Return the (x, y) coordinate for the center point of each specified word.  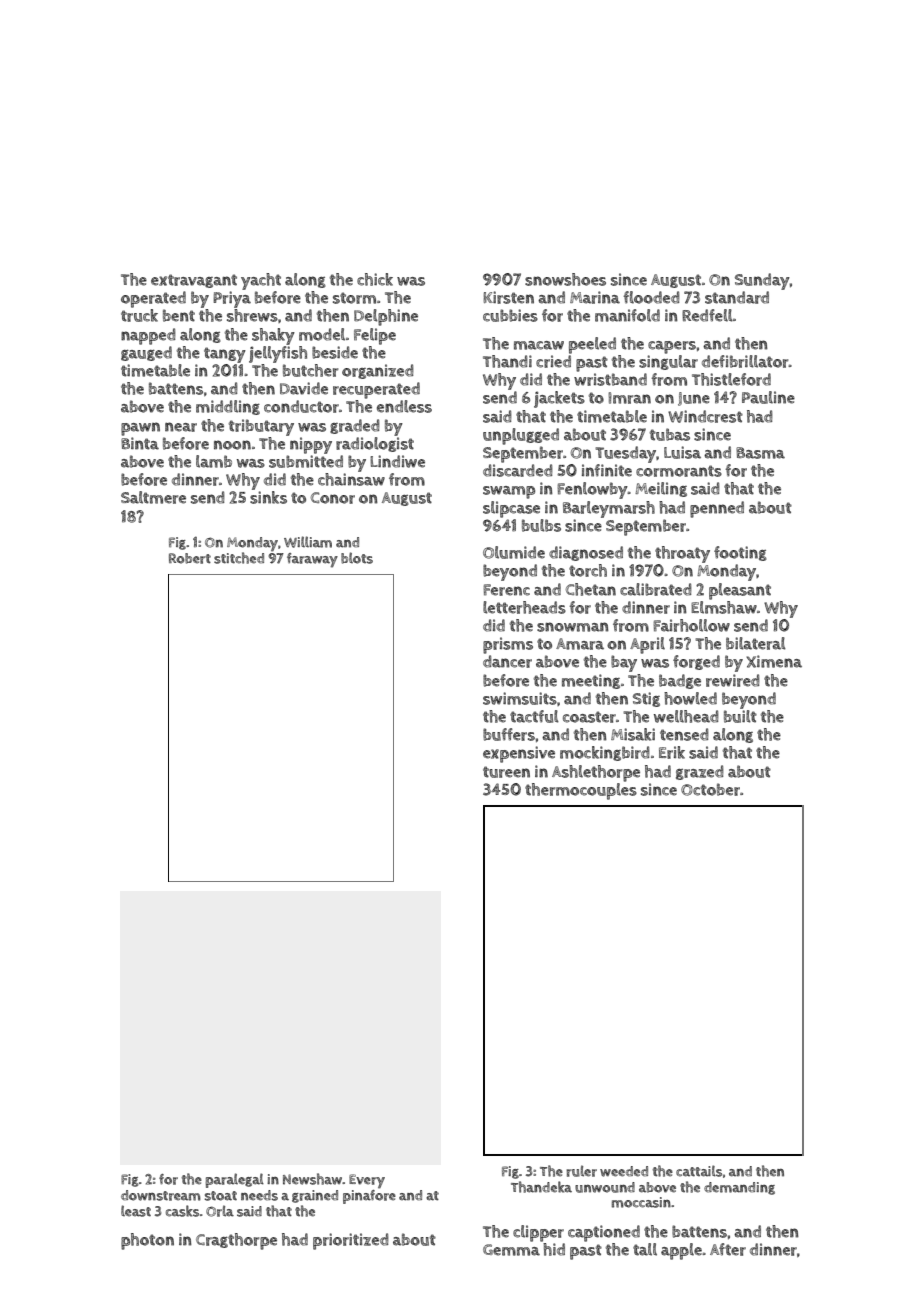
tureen (506, 772)
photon (147, 1241)
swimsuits (520, 698)
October (710, 789)
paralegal (235, 1180)
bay (624, 663)
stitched (239, 558)
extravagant (194, 281)
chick (375, 279)
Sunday (762, 281)
